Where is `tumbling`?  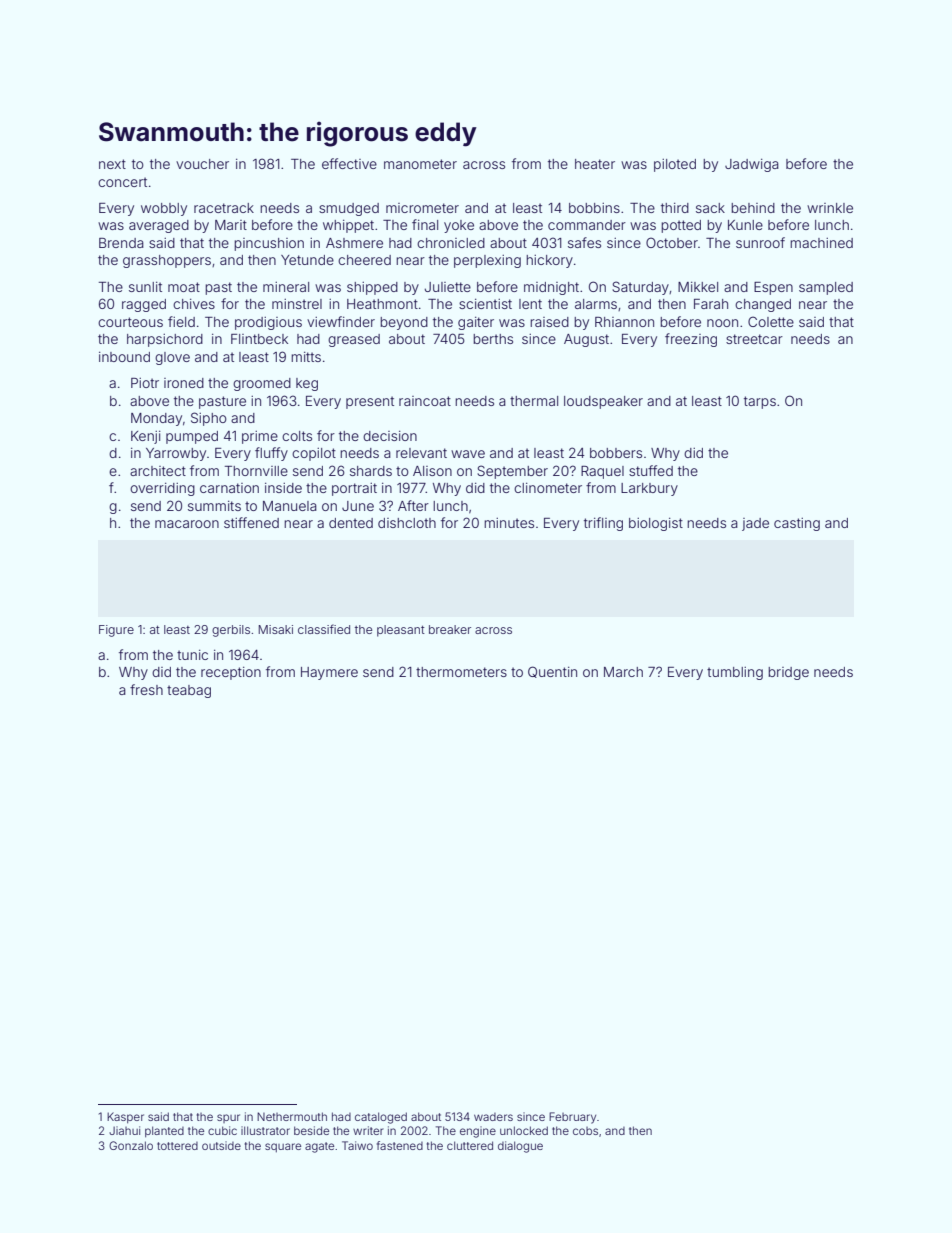 tumbling is located at coordinates (735, 673).
